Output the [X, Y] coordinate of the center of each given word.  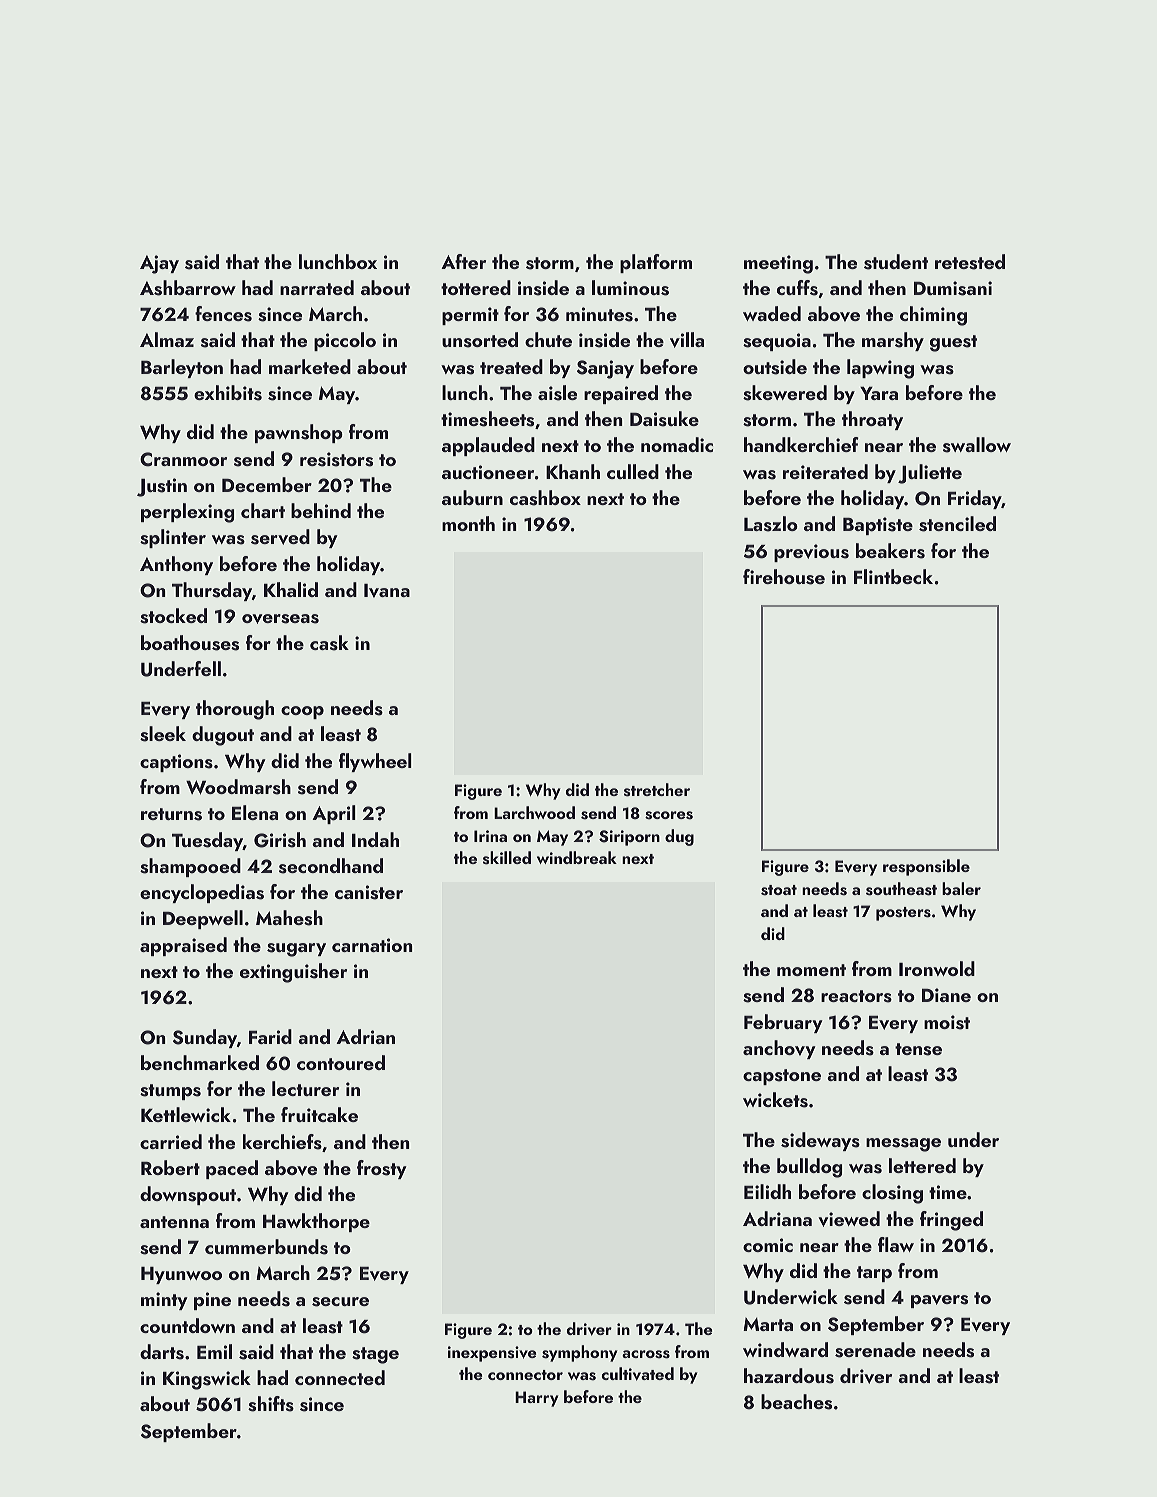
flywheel [375, 762]
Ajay [159, 264]
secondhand [331, 866]
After [463, 261]
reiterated [825, 471]
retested [970, 262]
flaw [896, 1244]
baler [961, 888]
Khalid [291, 589]
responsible [926, 867]
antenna [174, 1222]
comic [768, 1245]
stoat [779, 890]
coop [302, 712]
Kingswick [207, 1380]
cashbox [545, 498]
